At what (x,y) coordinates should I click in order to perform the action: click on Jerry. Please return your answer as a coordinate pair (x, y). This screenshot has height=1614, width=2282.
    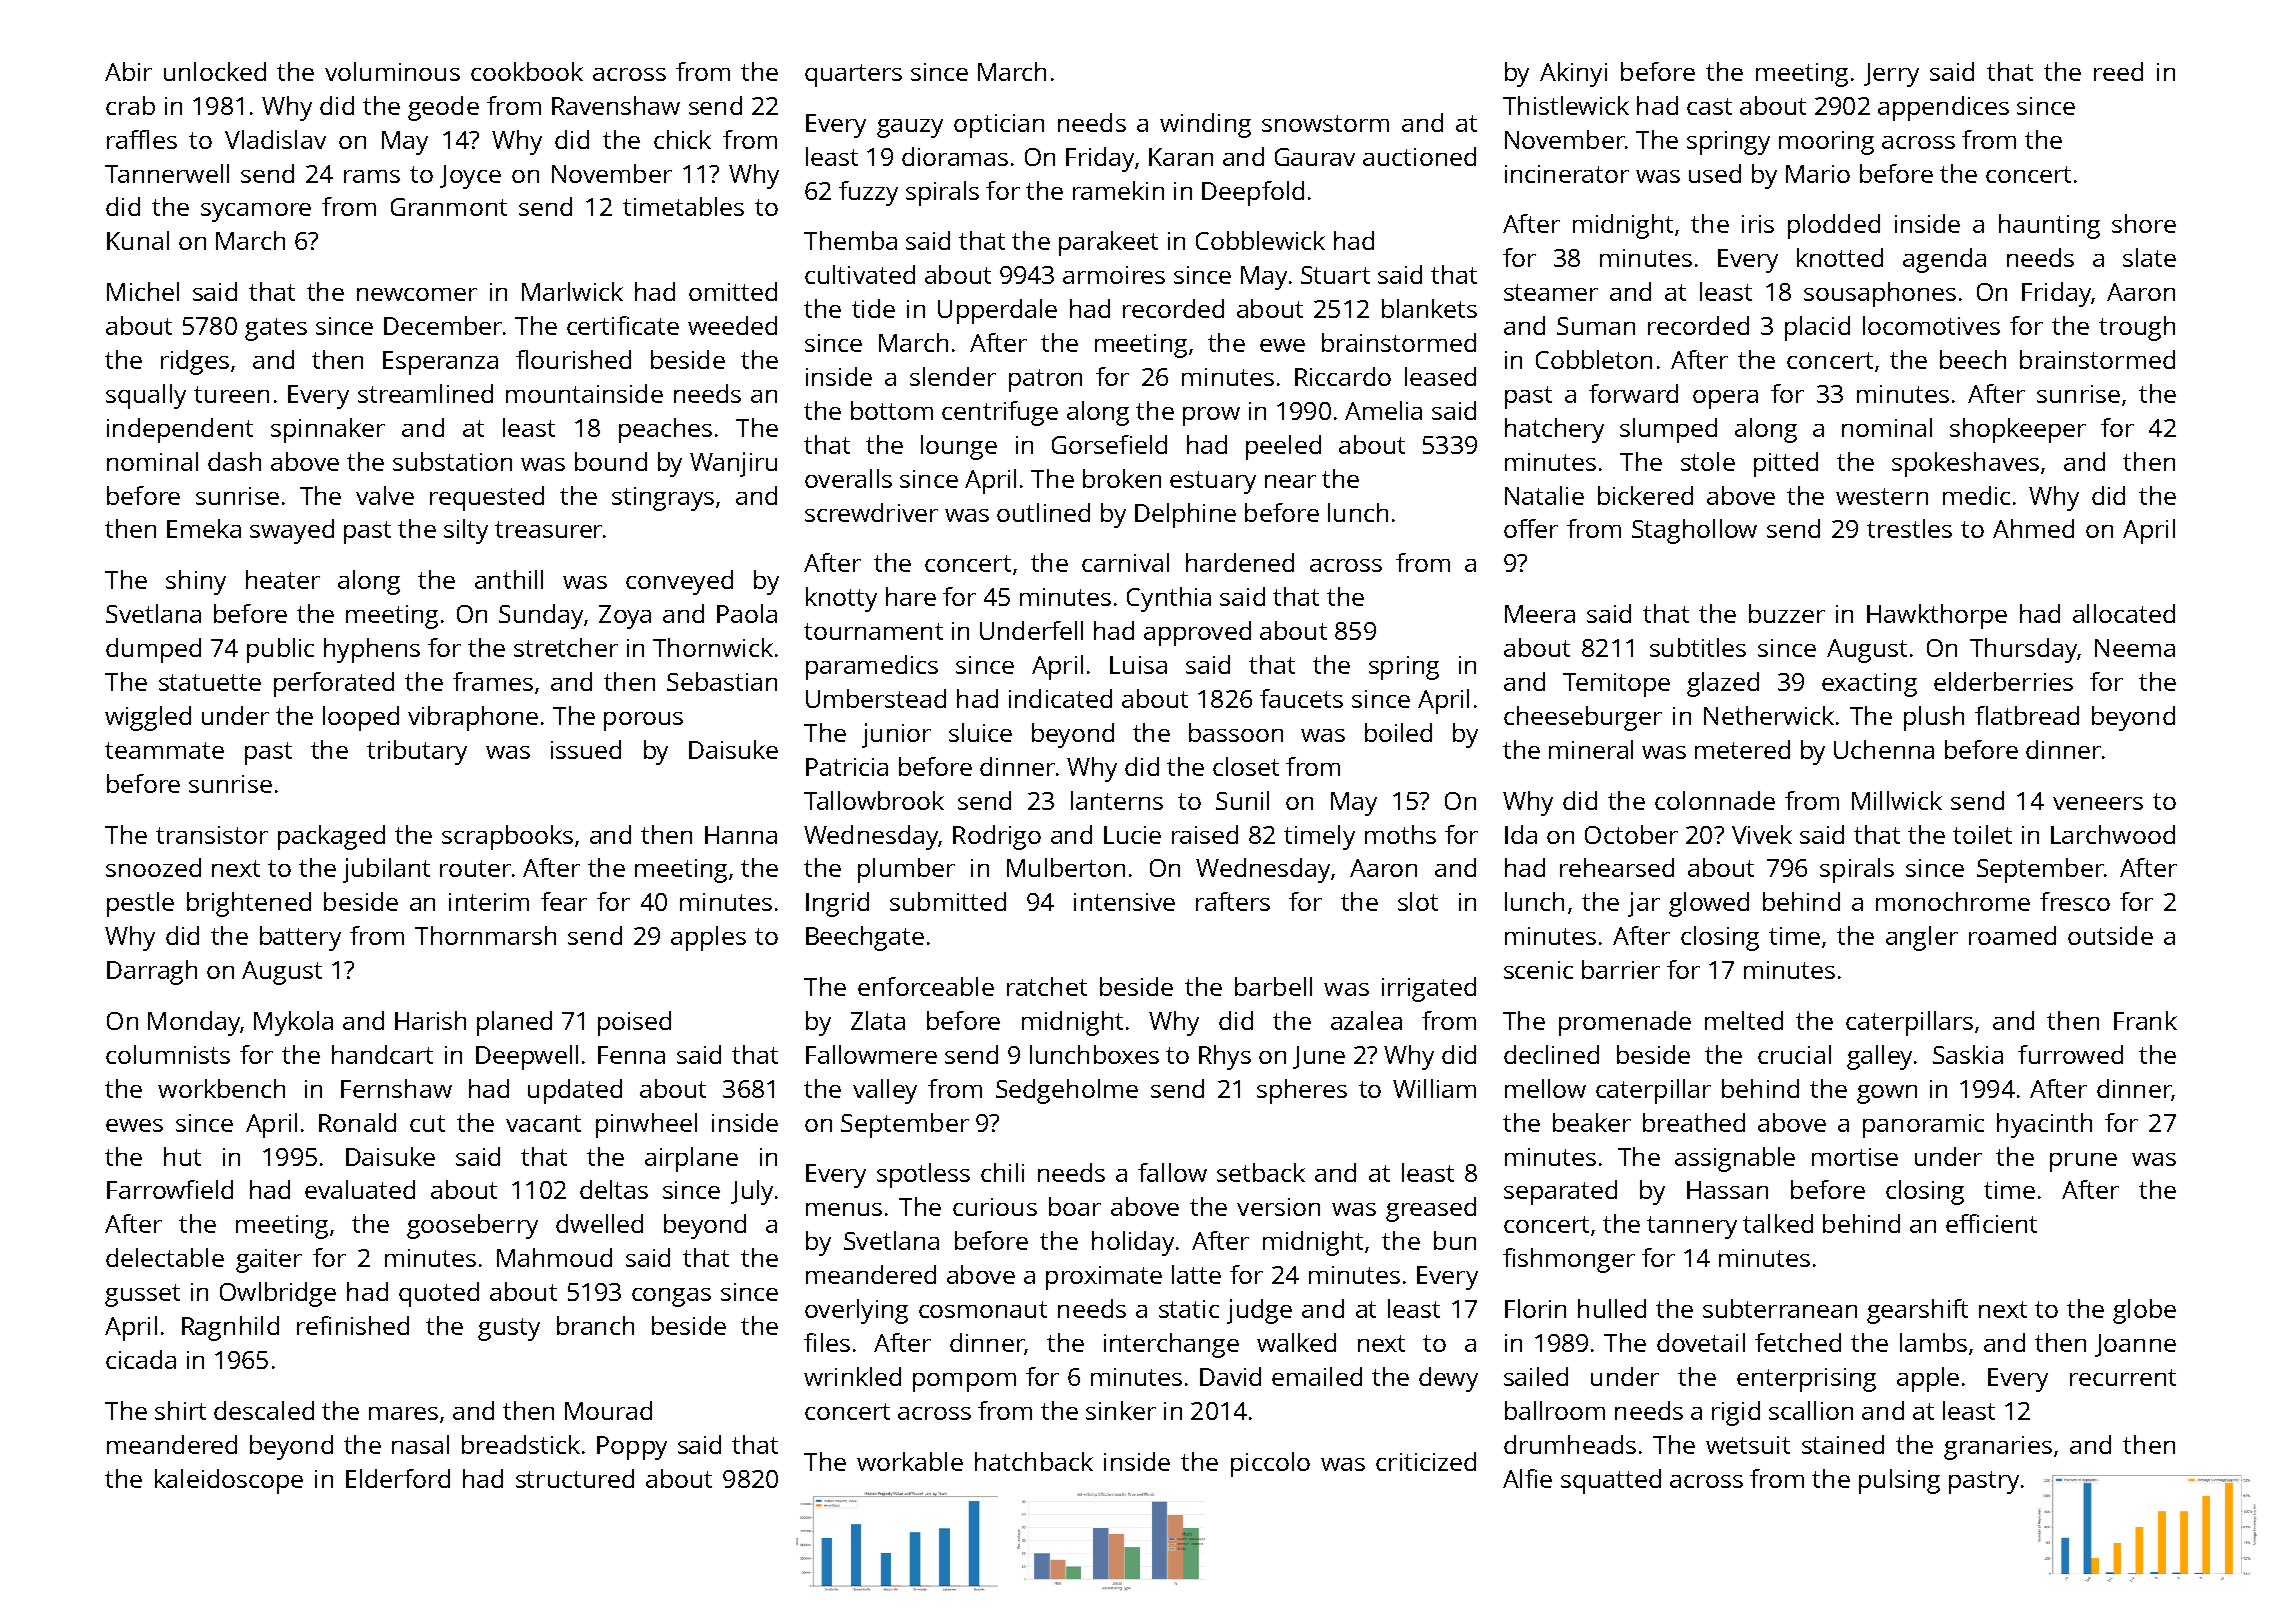
    Looking at the image, I should click on (1891, 75).
